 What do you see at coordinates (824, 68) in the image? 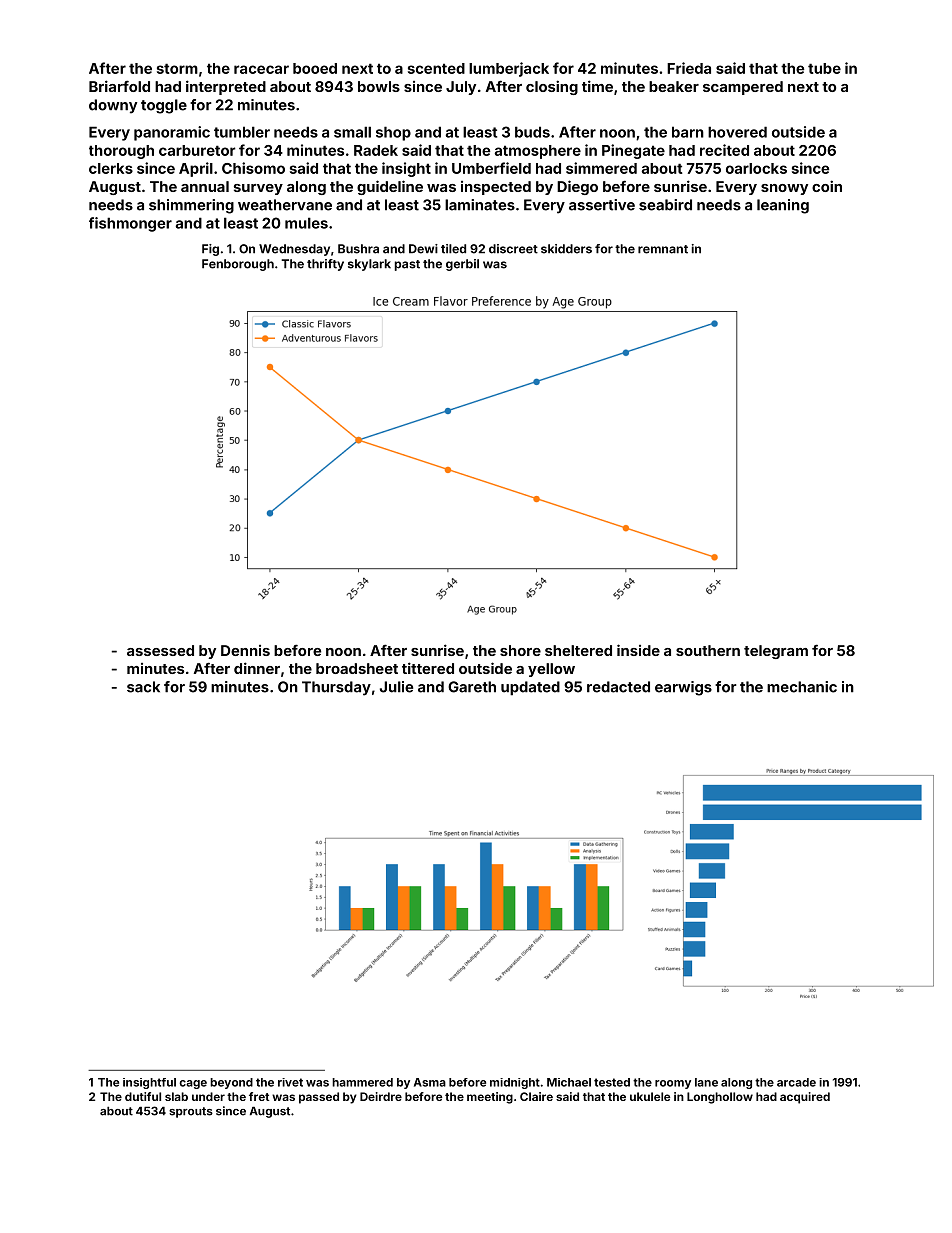
I see `tube` at bounding box center [824, 68].
